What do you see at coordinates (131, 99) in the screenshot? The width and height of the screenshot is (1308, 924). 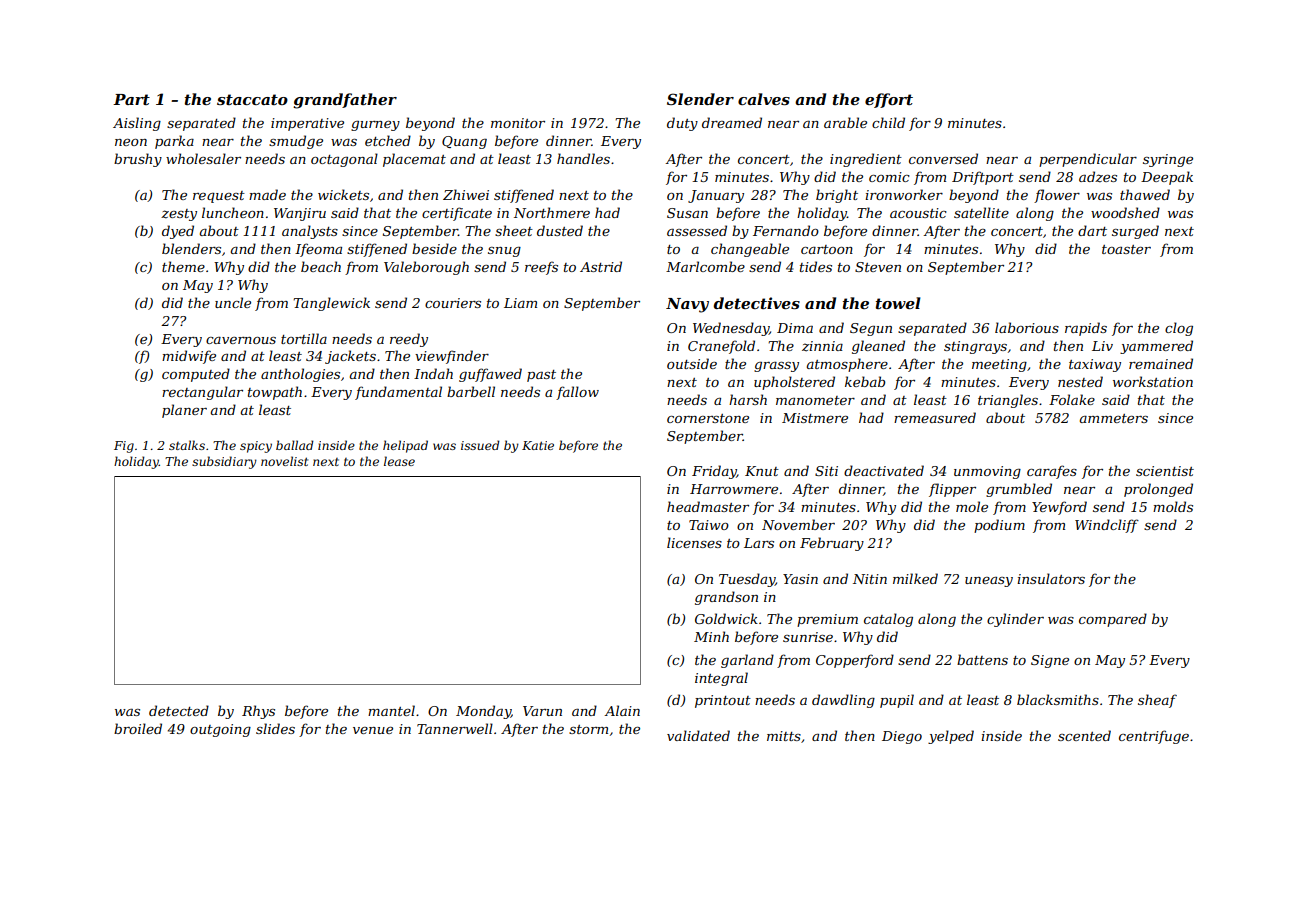 I see `Part` at bounding box center [131, 99].
